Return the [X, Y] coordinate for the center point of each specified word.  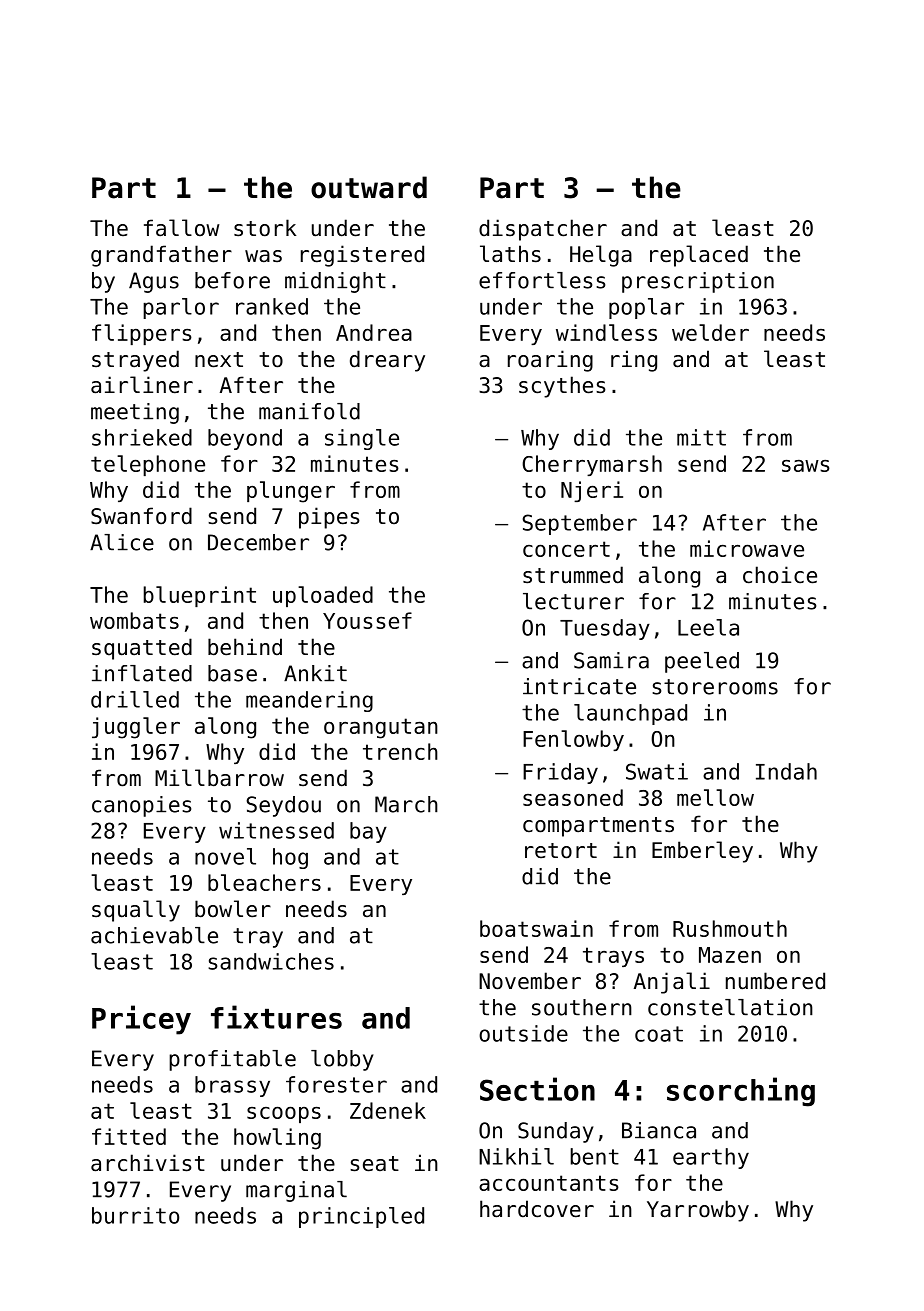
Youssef [367, 620]
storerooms [715, 687]
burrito [135, 1215]
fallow [181, 228]
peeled [702, 662]
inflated [142, 673]
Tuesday [605, 629]
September [580, 524]
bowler [233, 909]
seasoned [573, 797]
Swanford [141, 516]
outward [369, 187]
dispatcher [543, 230]
